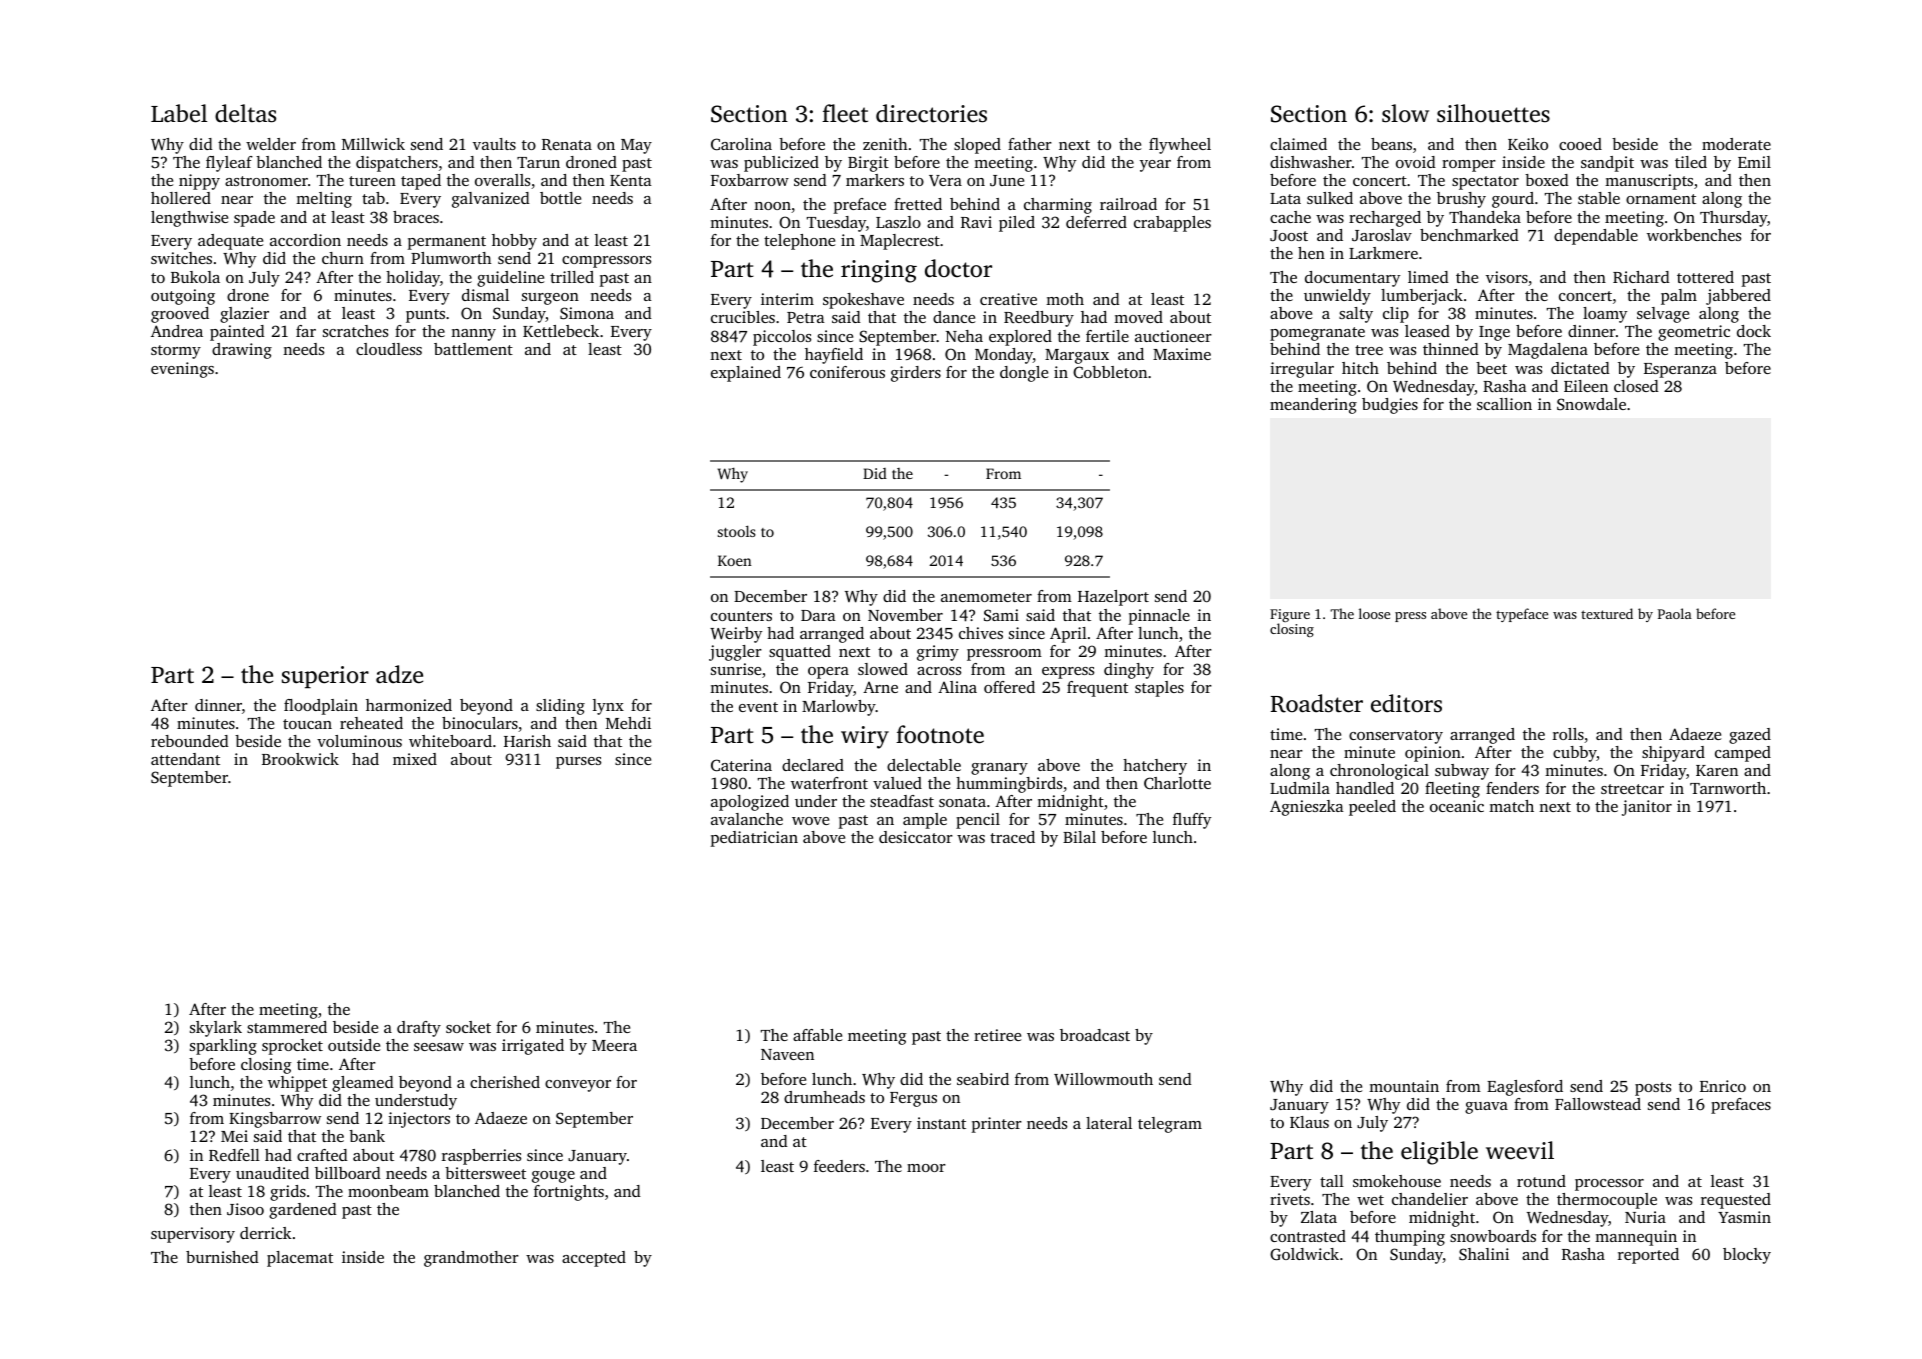 The image size is (1922, 1359). I want to click on budgies, so click(1390, 406).
